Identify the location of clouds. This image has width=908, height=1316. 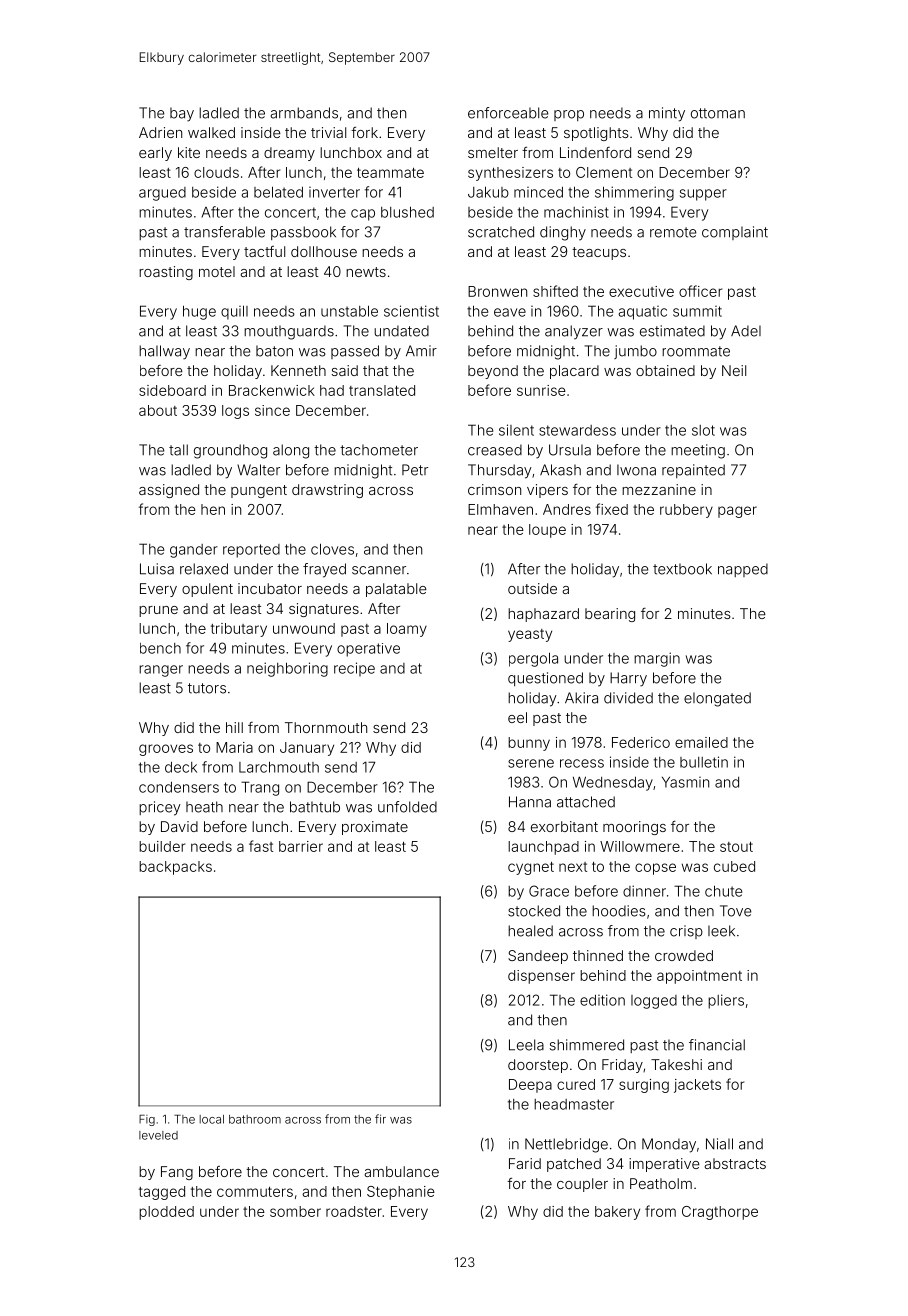
(216, 172).
